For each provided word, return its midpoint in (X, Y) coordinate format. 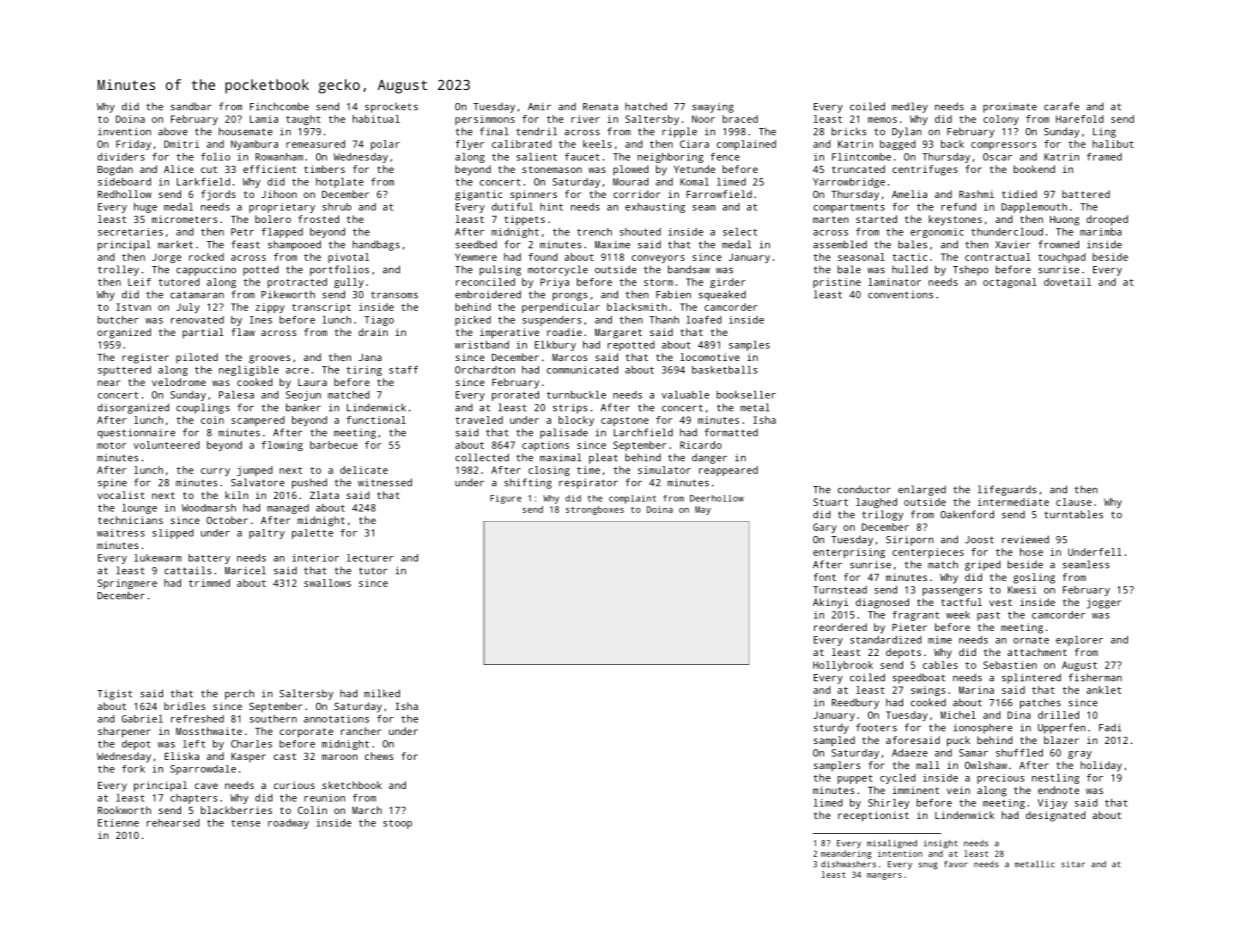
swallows (327, 583)
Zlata (324, 495)
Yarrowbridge (849, 183)
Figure (506, 499)
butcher (118, 320)
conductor (864, 490)
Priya (554, 283)
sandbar (191, 106)
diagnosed (882, 603)
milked (382, 693)
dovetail (1067, 282)
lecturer (370, 558)
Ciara (694, 144)
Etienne (118, 823)
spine (112, 484)
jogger (1104, 603)
